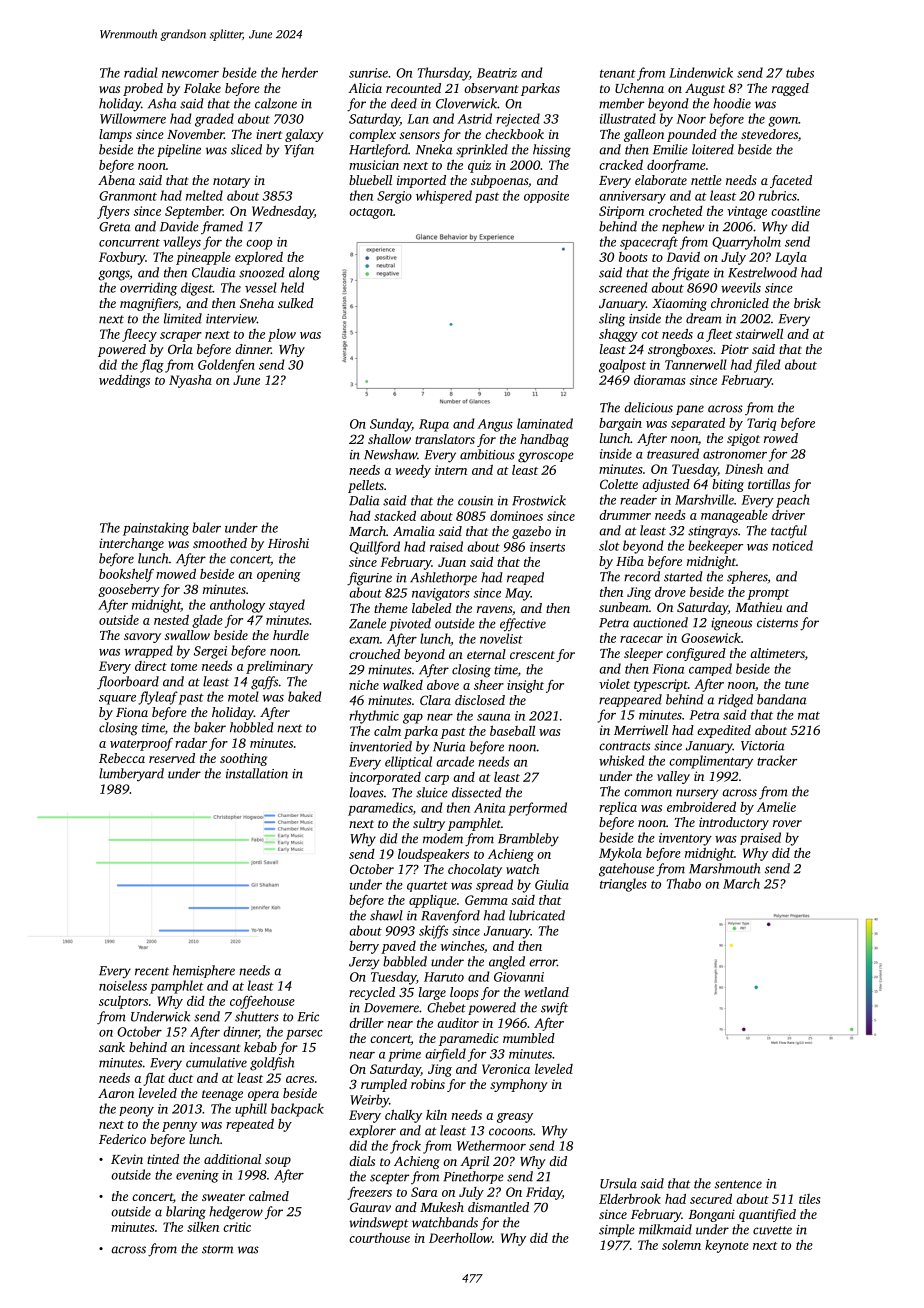  Describe the element at coordinates (741, 287) in the page. I see `weevils` at that location.
